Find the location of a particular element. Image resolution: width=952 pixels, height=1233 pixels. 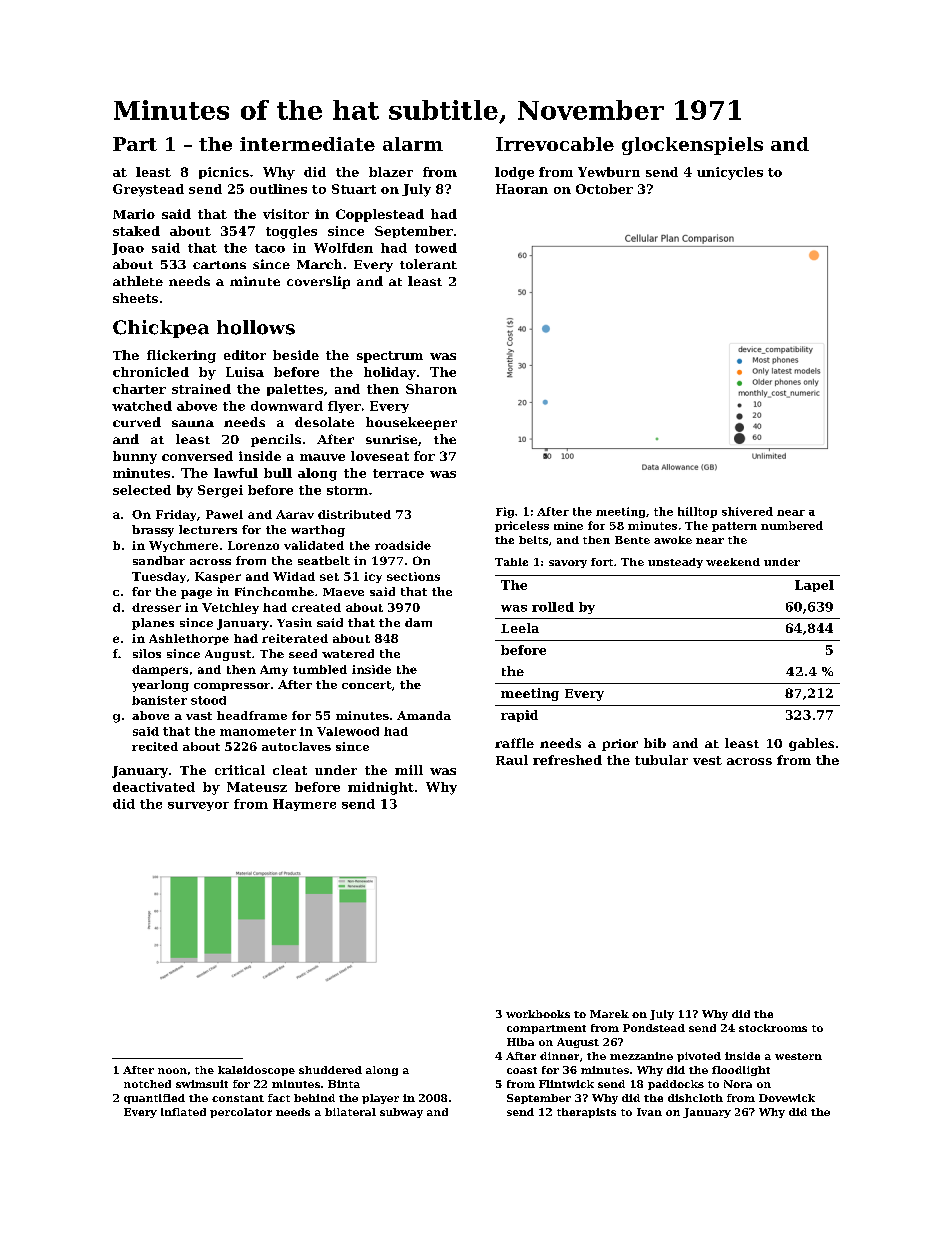

Raul is located at coordinates (512, 760).
